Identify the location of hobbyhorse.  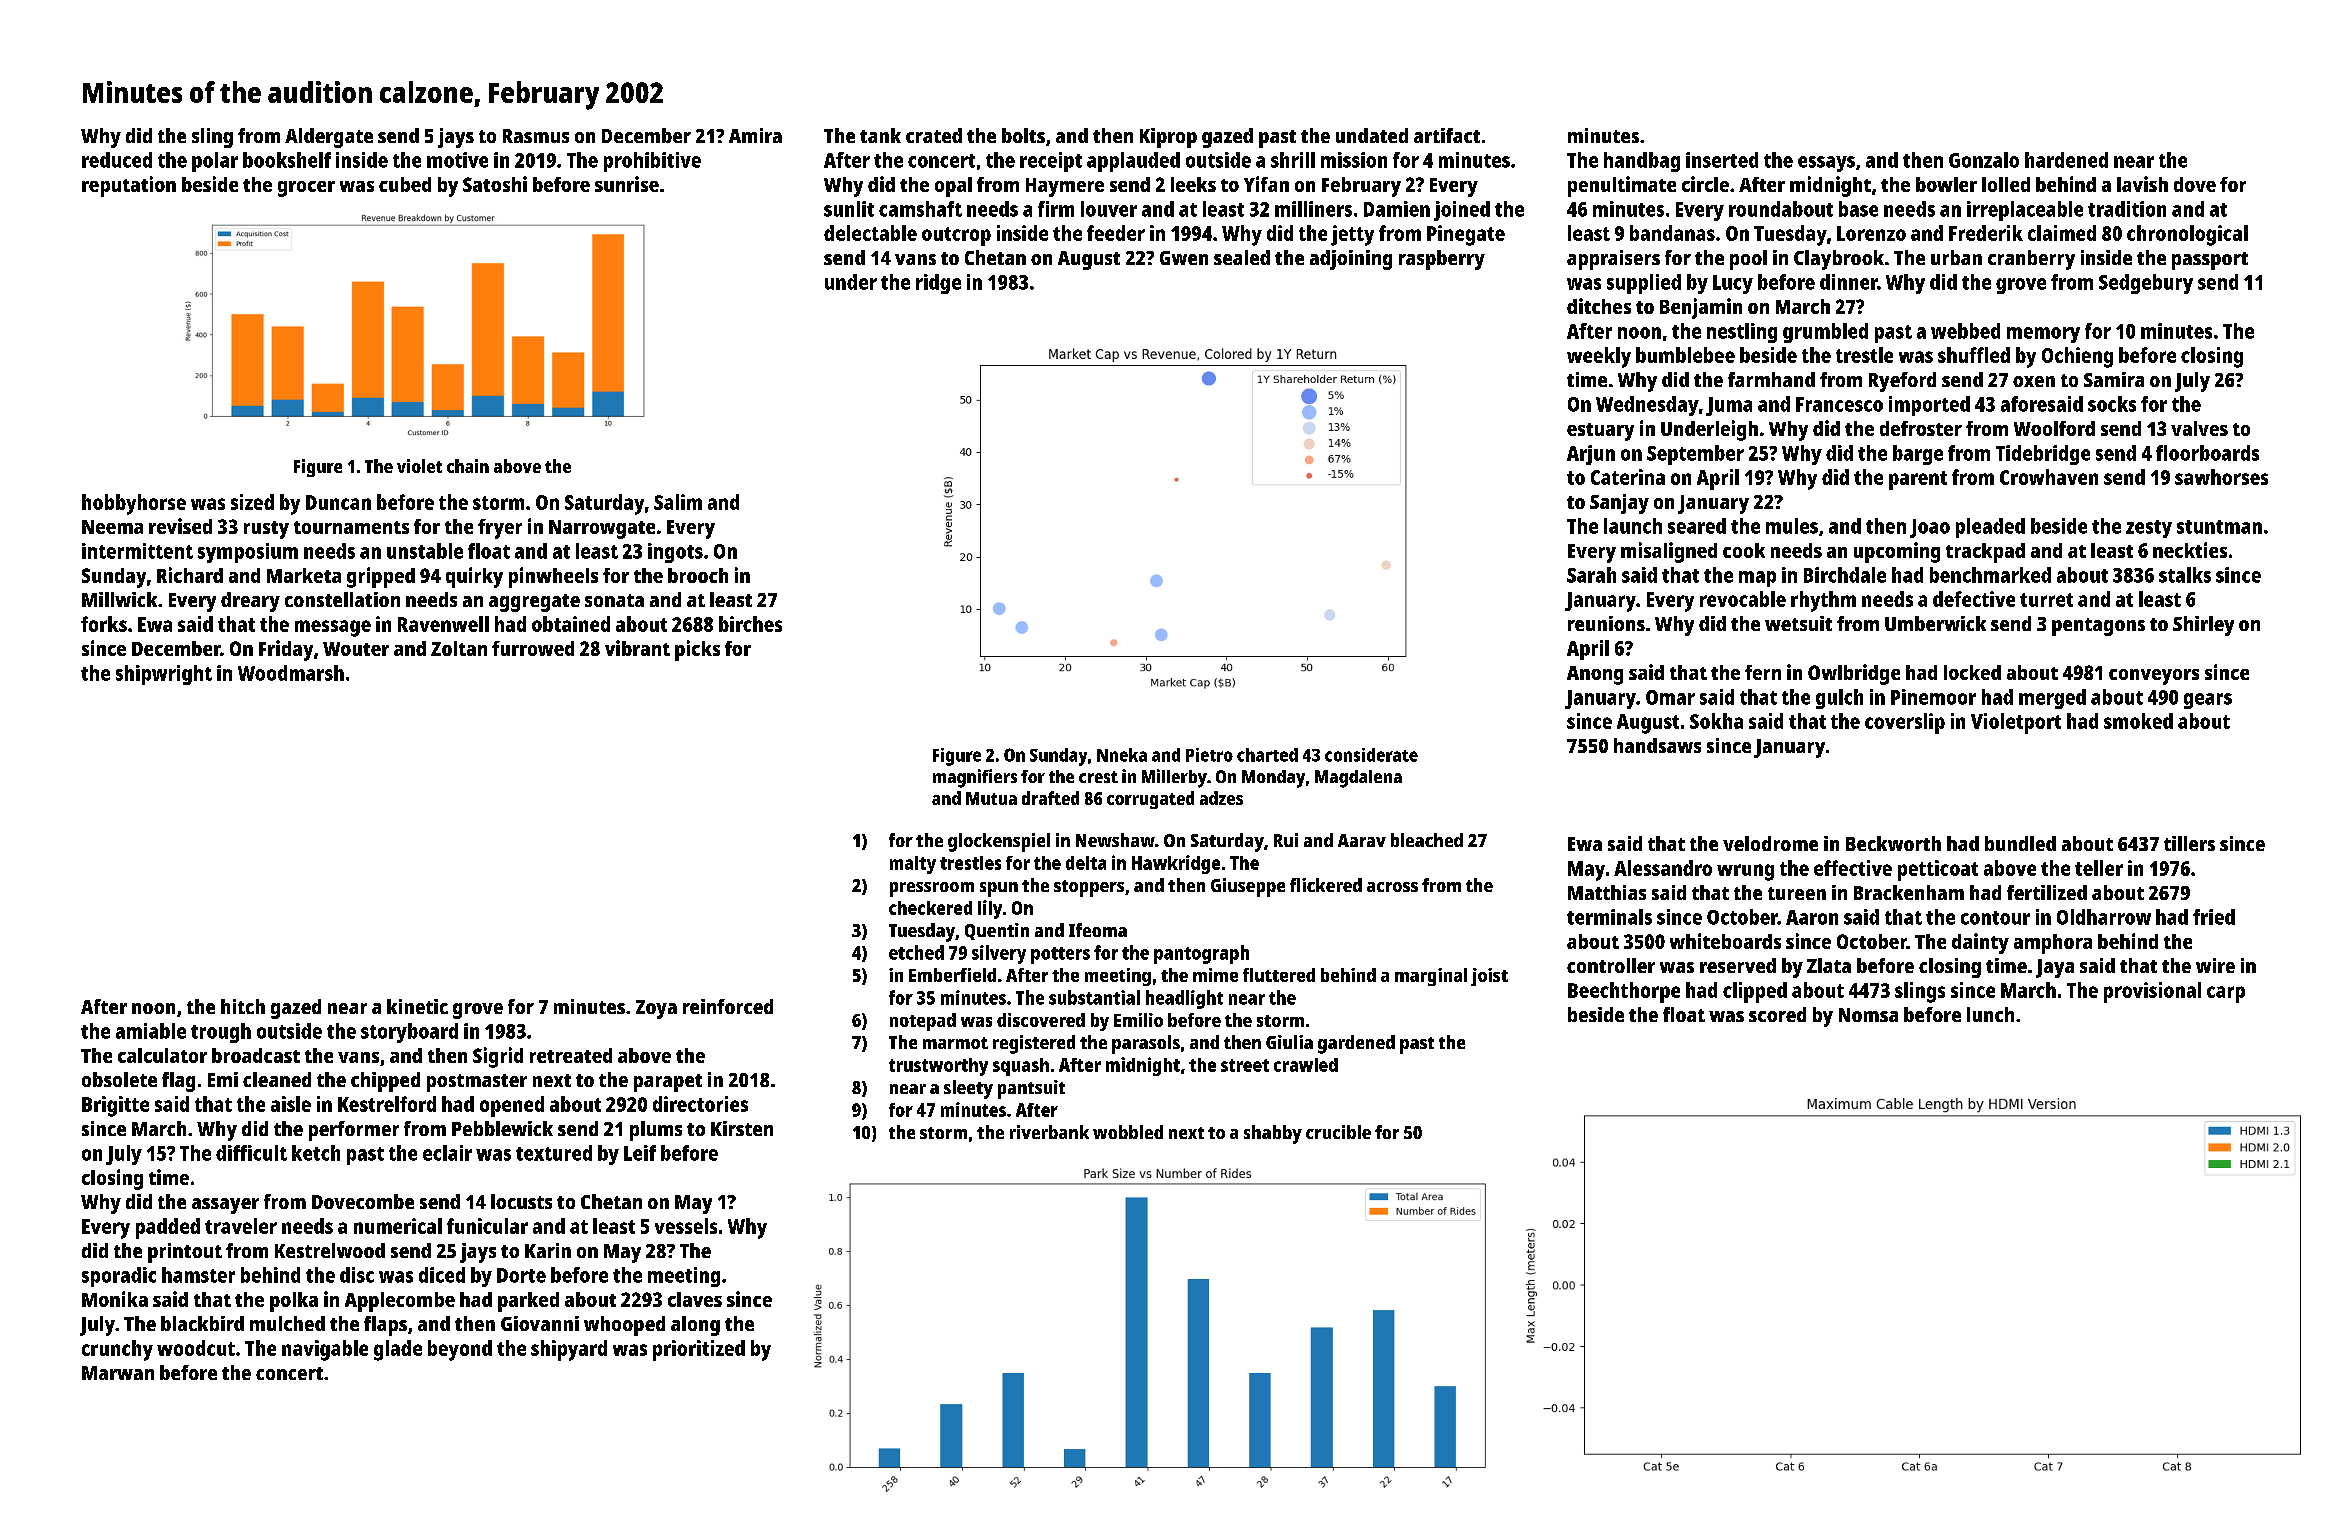
(134, 504).
